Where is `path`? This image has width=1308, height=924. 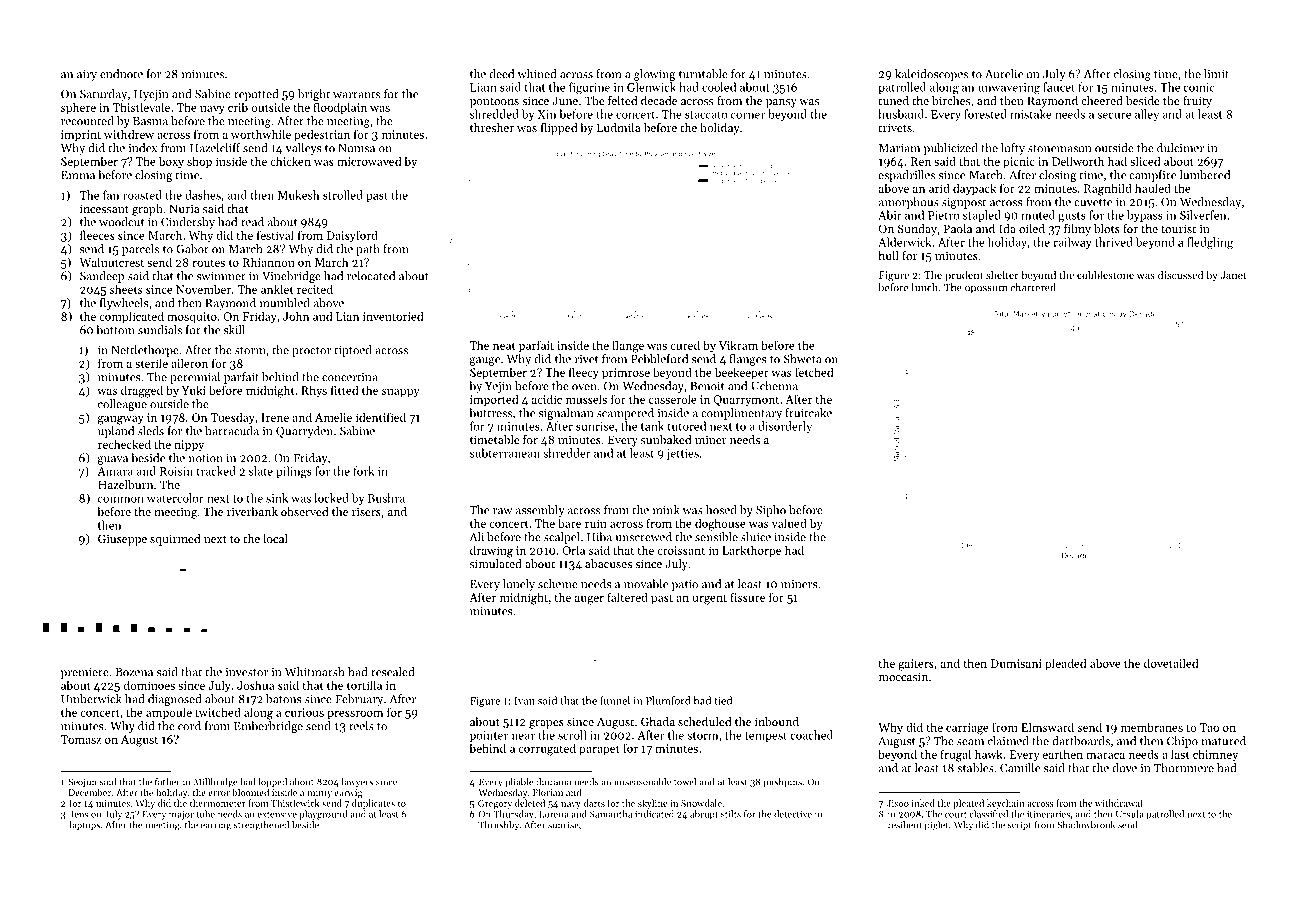
path is located at coordinates (368, 250).
